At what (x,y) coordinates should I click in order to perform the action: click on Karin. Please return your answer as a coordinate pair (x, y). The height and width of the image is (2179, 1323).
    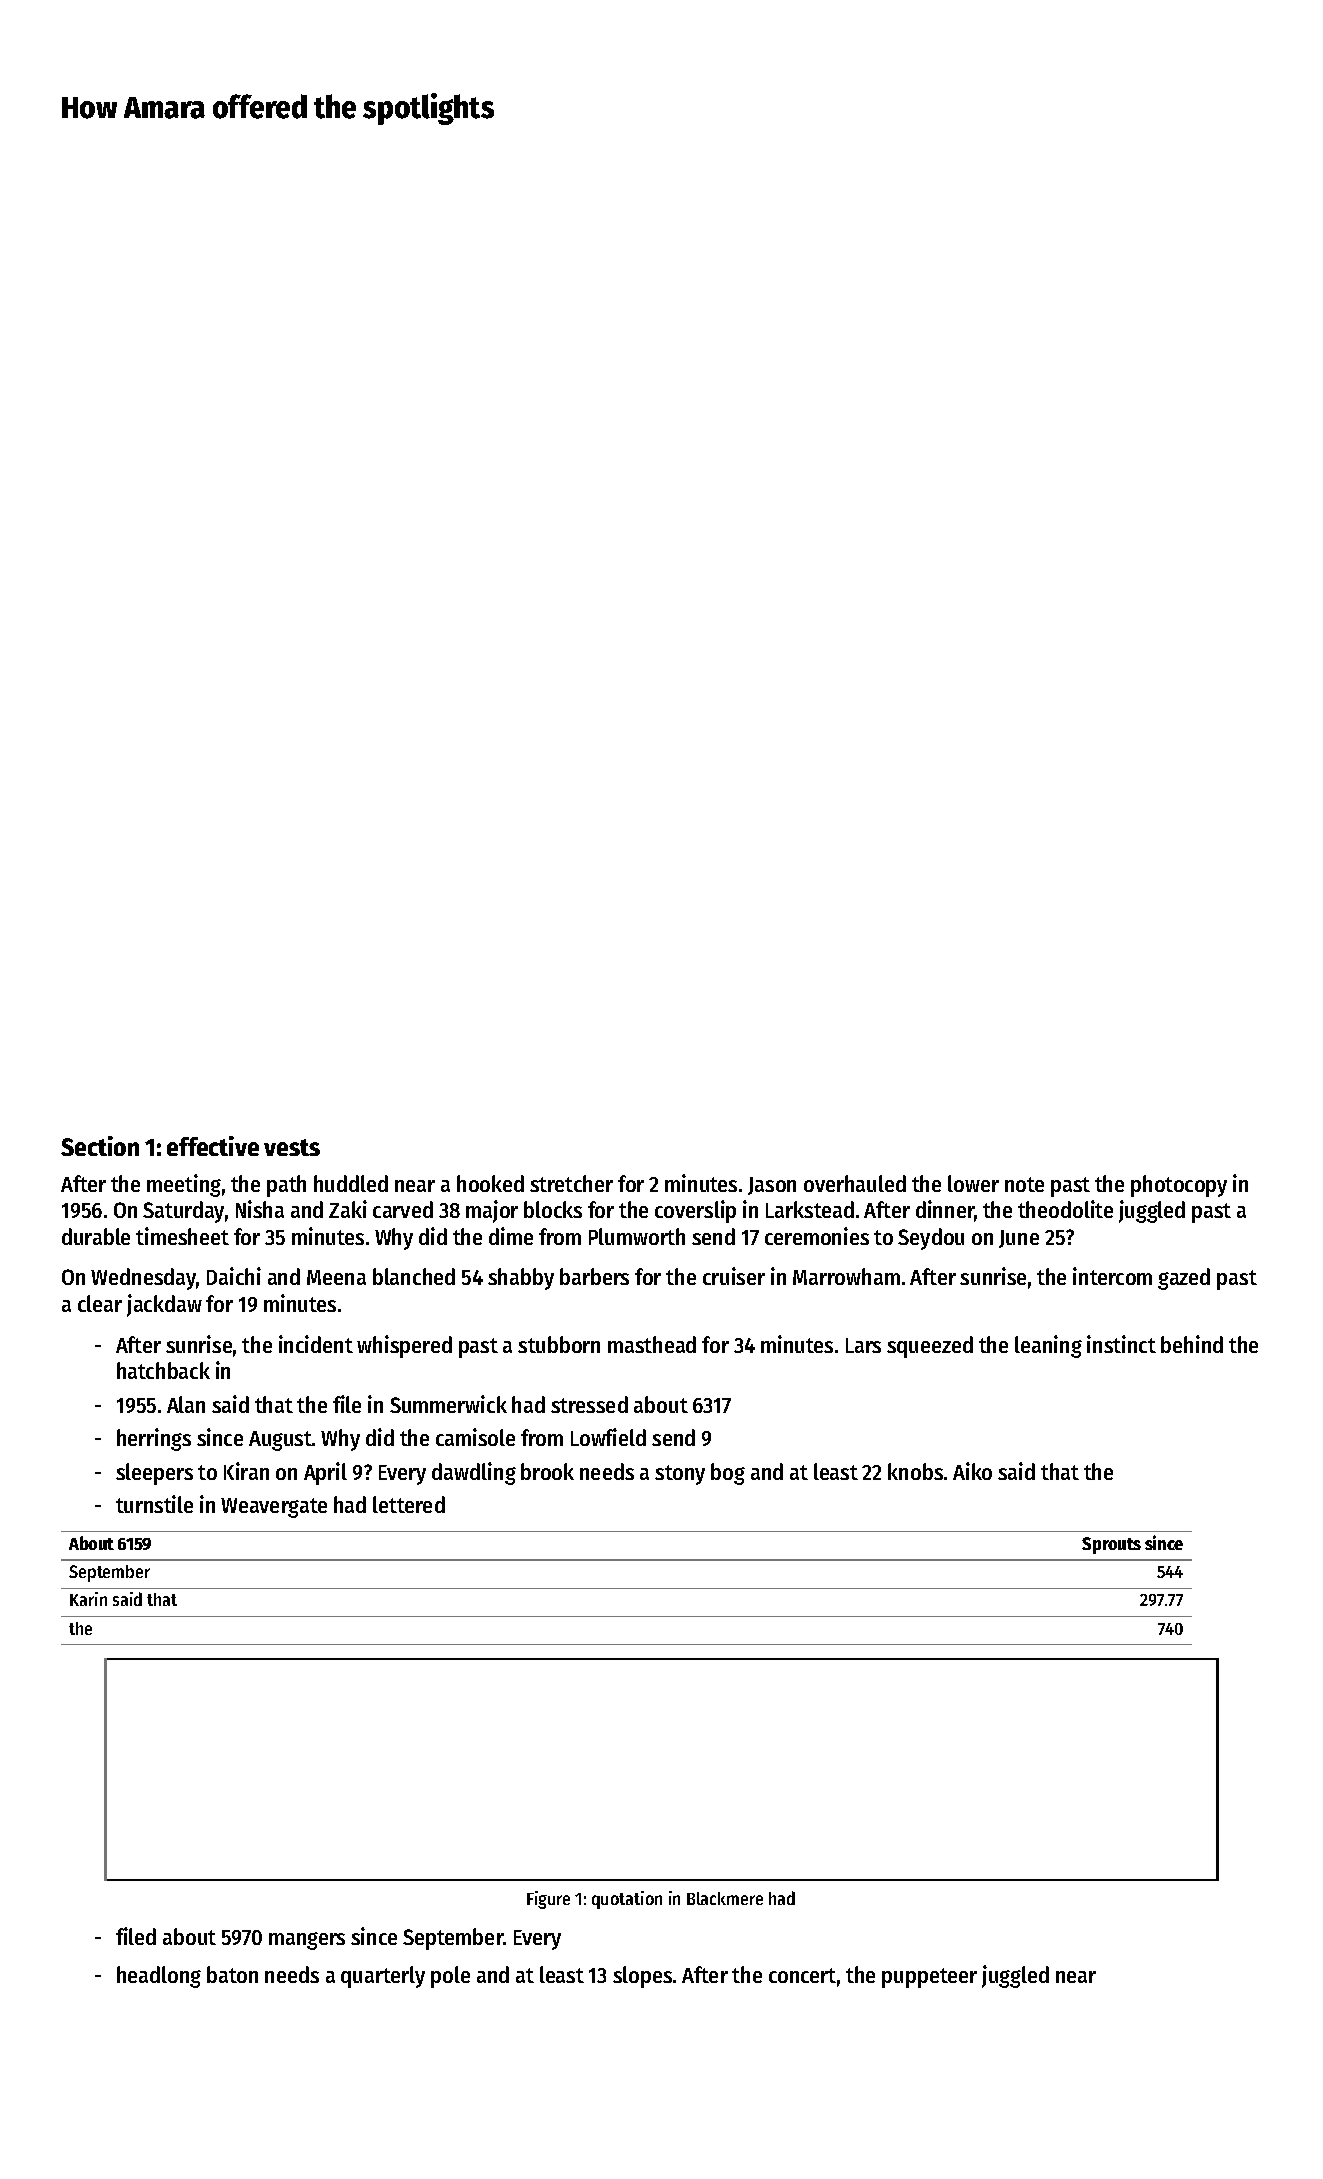
    Looking at the image, I should click on (88, 1599).
